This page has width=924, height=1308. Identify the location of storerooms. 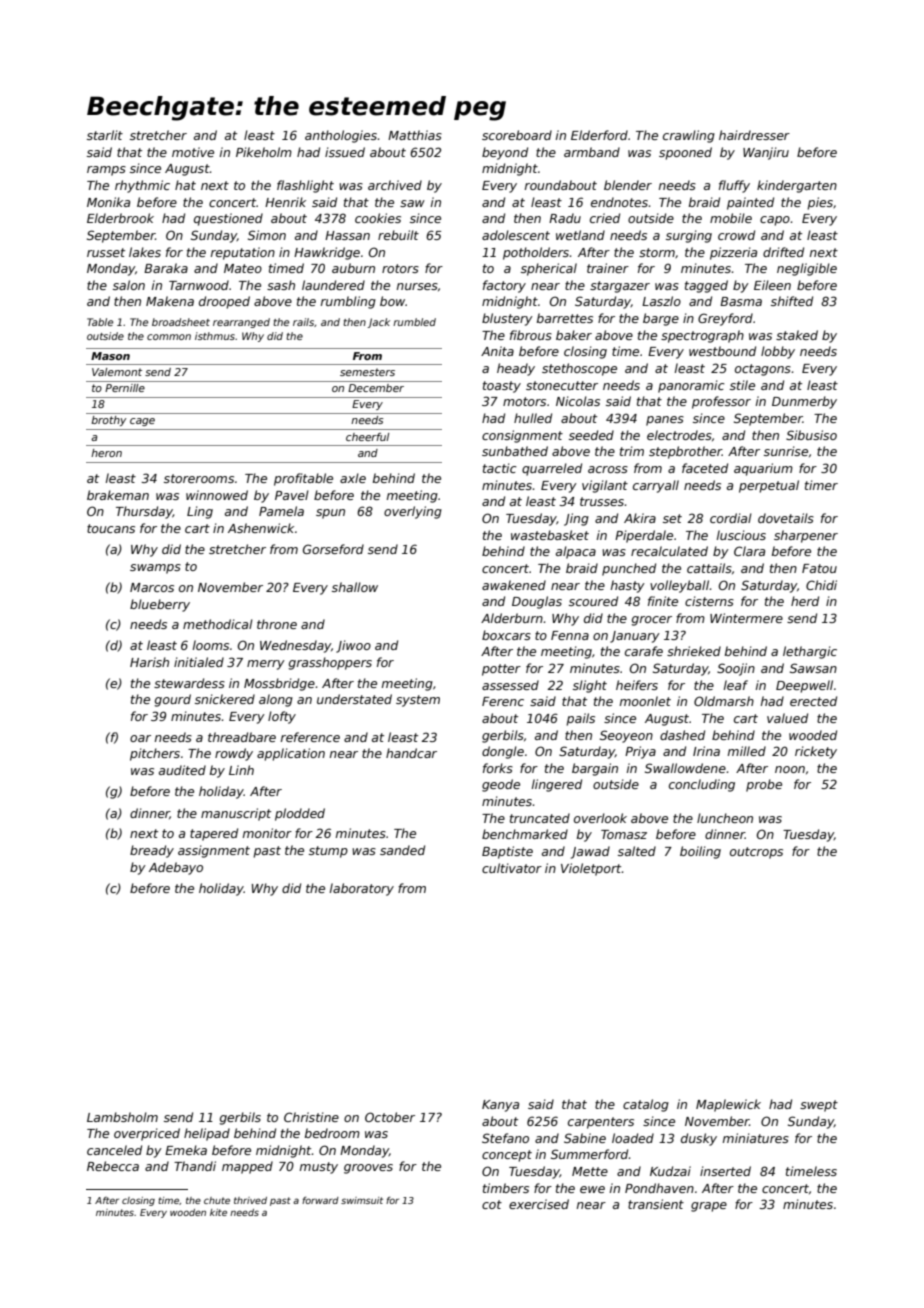
(199, 478).
